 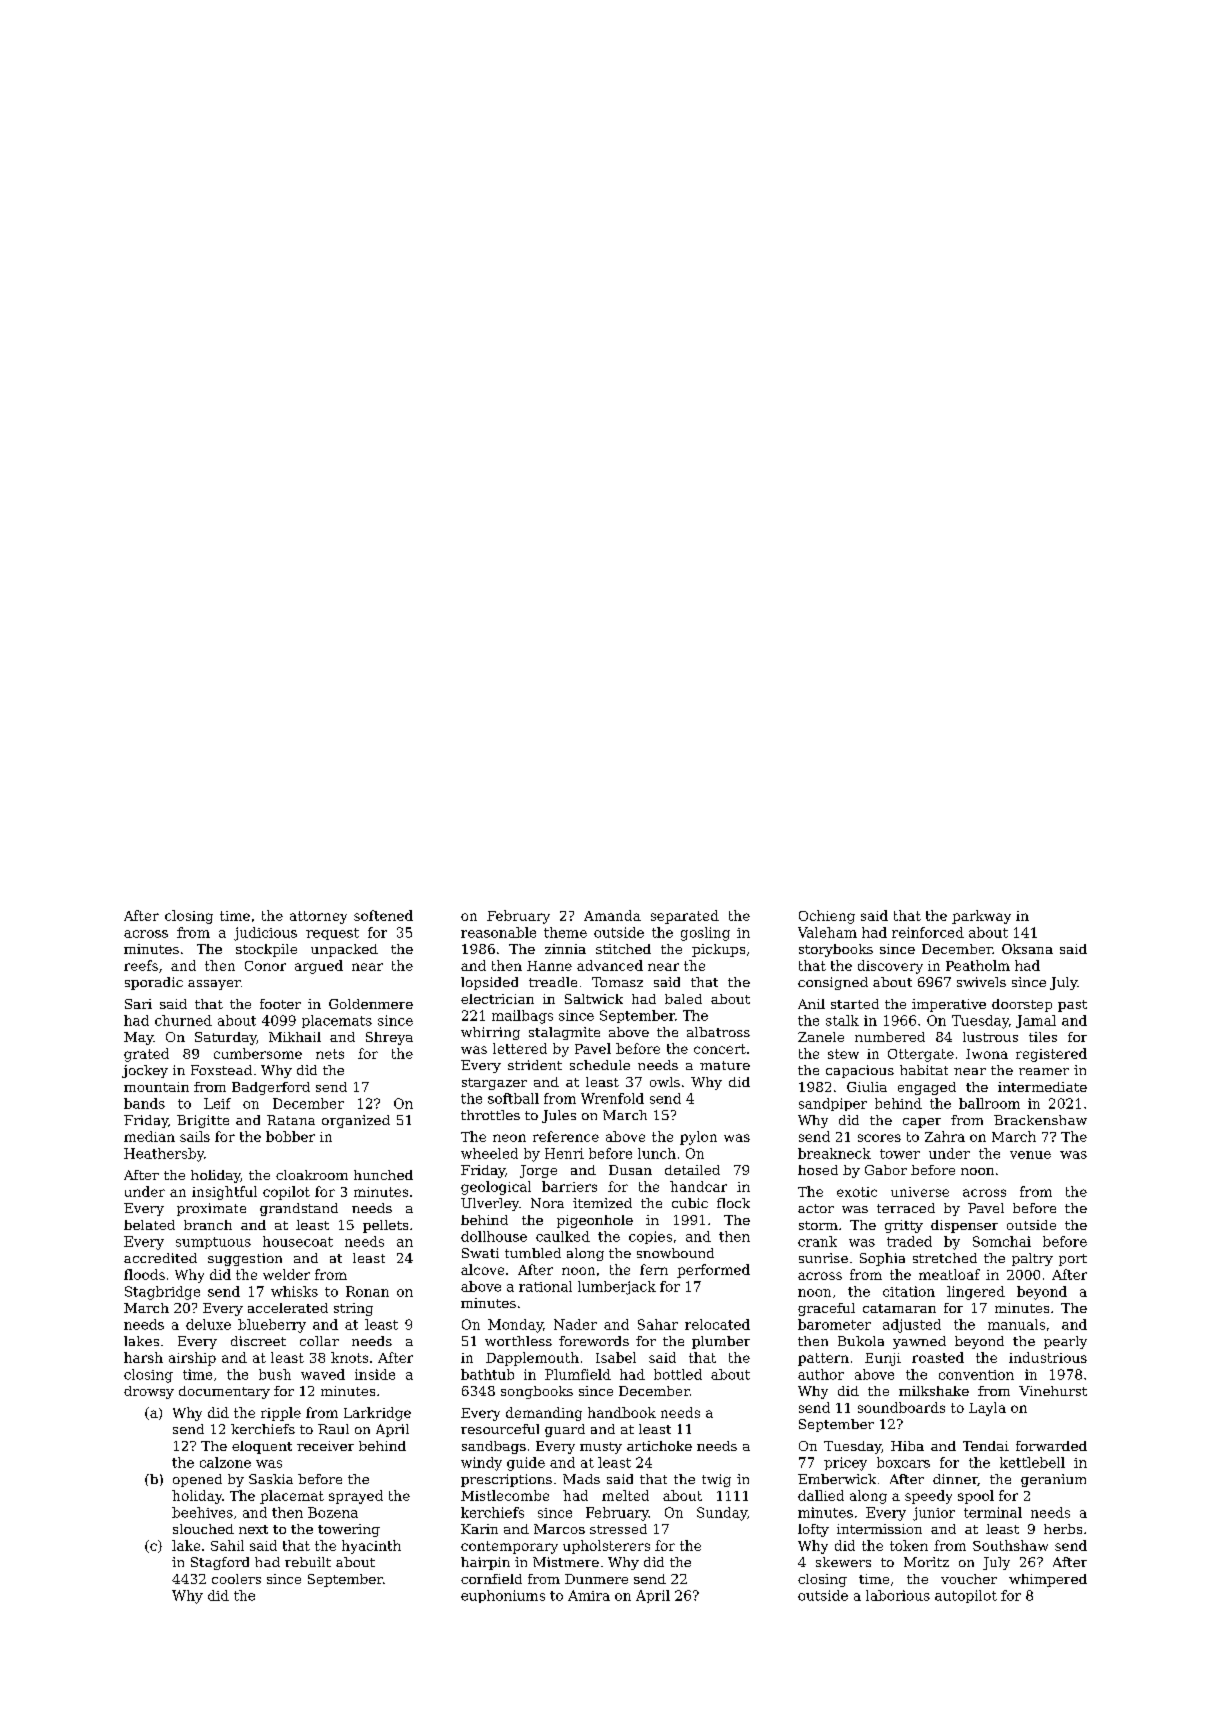 I want to click on handbook, so click(x=622, y=1412).
